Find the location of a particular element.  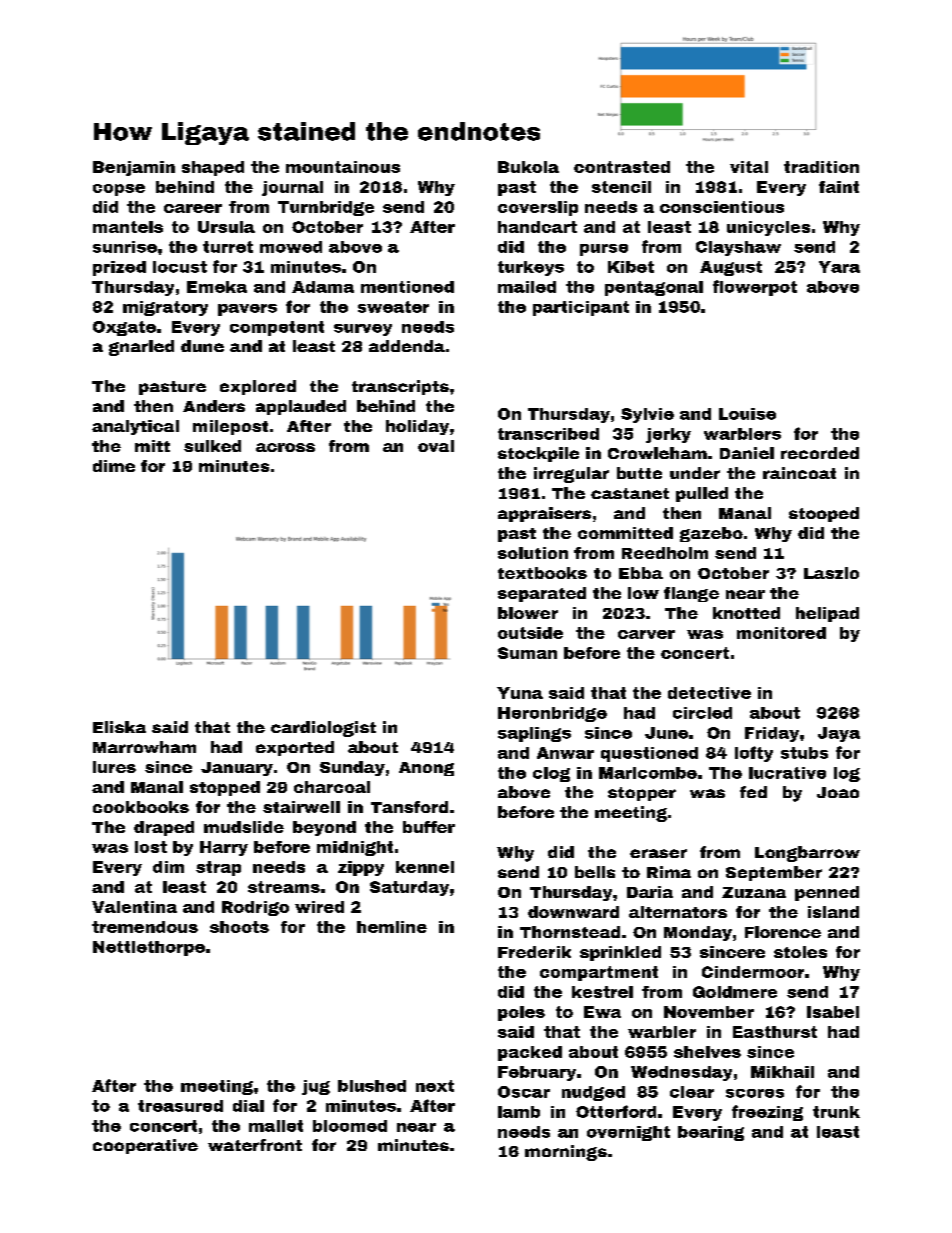

mornings is located at coordinates (566, 1153).
